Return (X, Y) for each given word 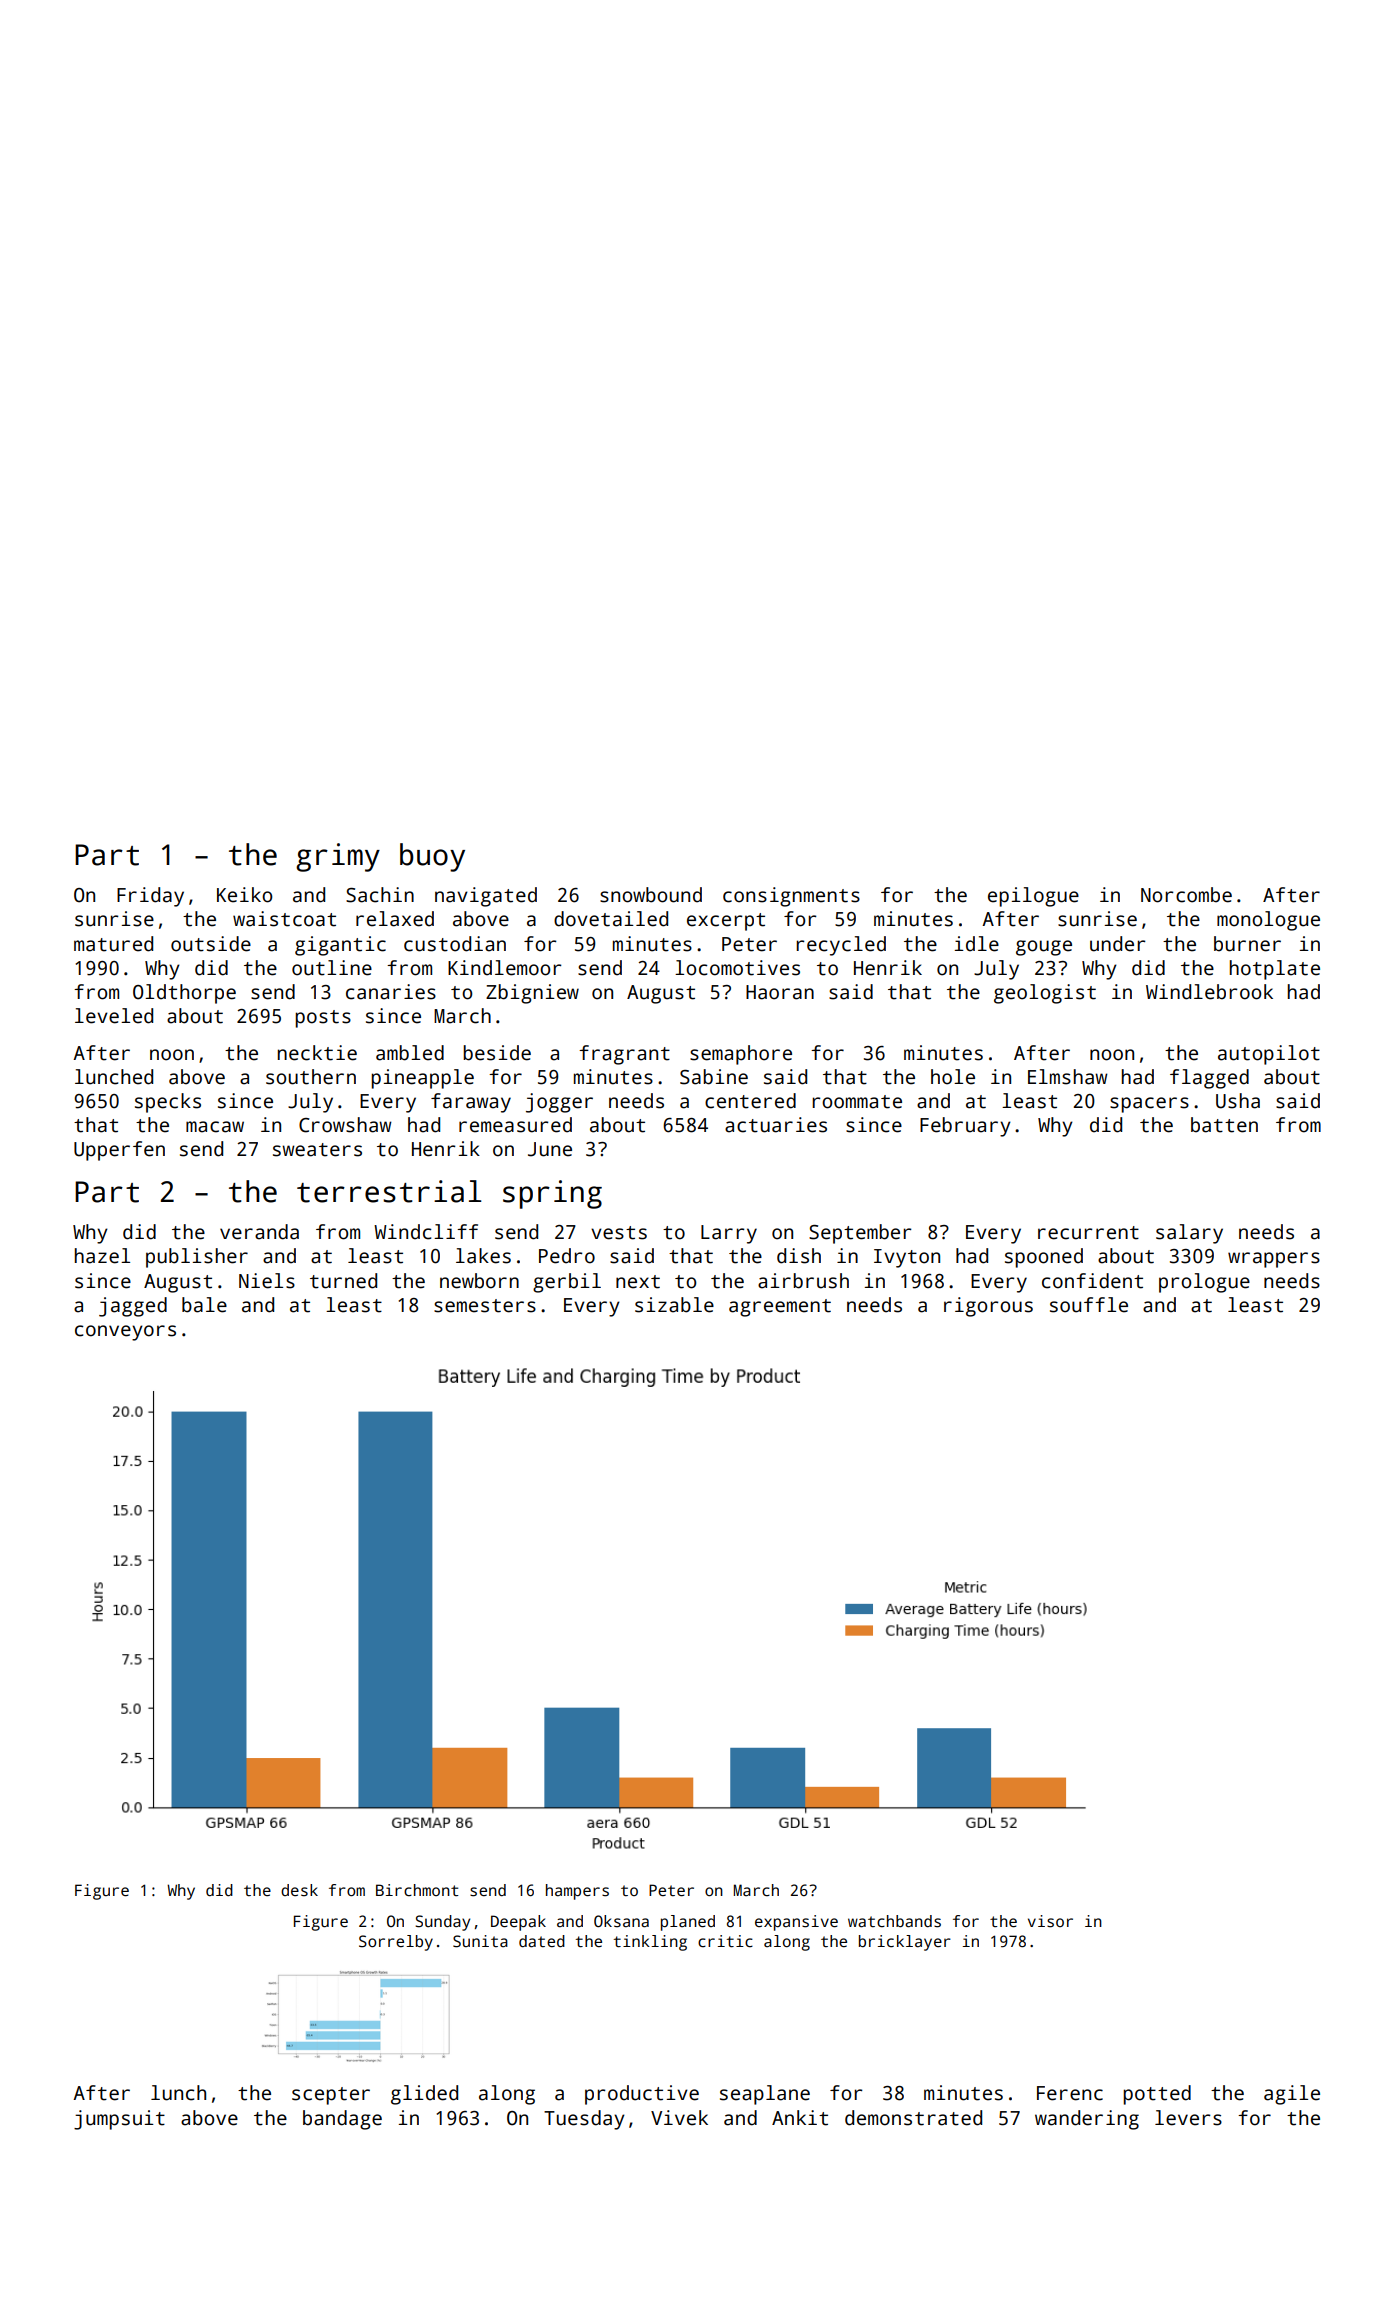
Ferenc (1070, 2093)
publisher (197, 1258)
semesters (485, 1306)
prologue (1204, 1283)
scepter (331, 2096)
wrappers (1274, 1260)
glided (424, 2095)
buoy (432, 857)
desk (299, 1890)
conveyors (125, 1333)
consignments (791, 897)
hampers (577, 1892)
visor (1050, 1921)
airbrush (803, 1281)
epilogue (1033, 897)
